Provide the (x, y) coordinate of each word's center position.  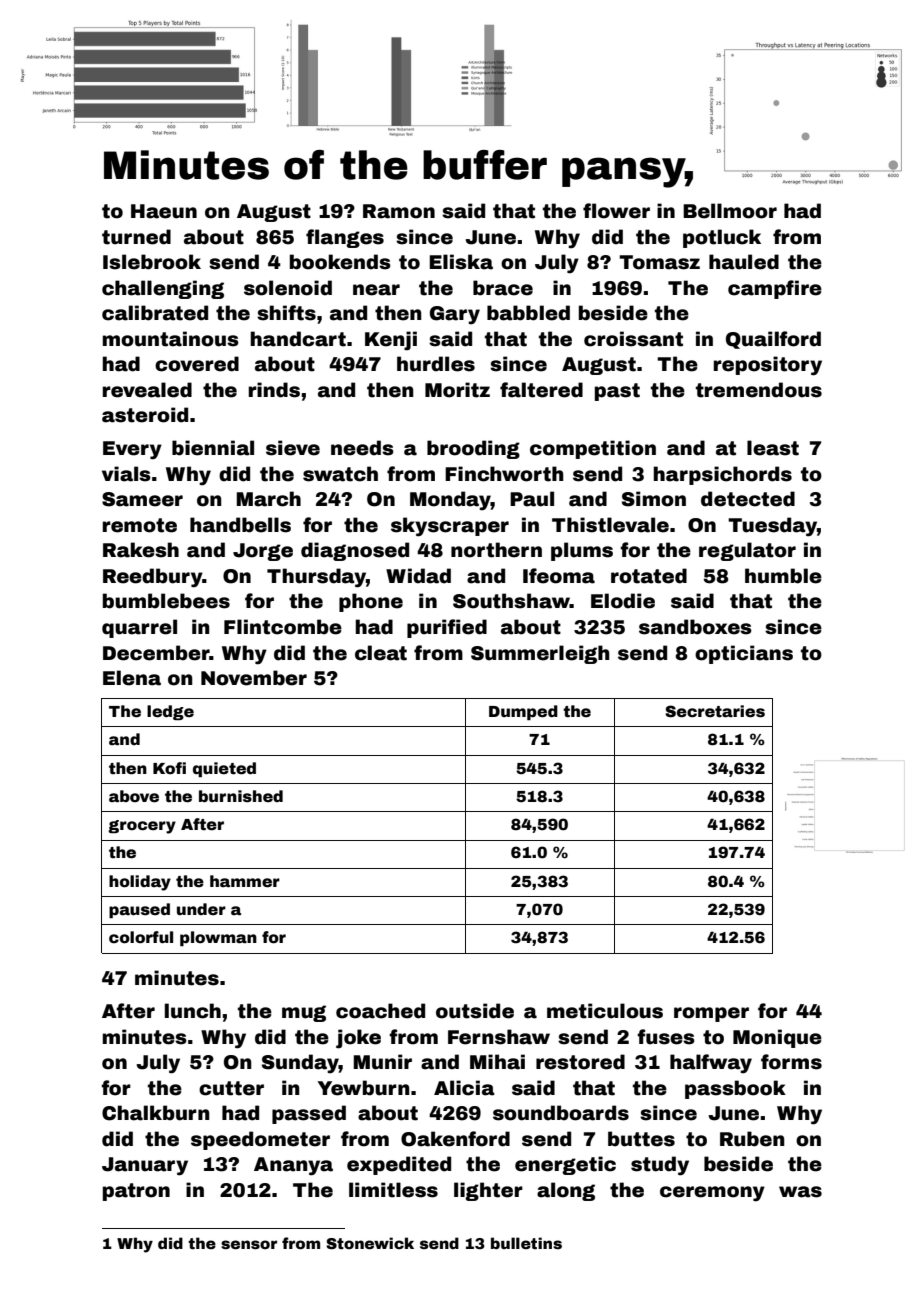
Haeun (164, 211)
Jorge (263, 552)
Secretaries (715, 711)
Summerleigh (540, 654)
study (660, 1166)
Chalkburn (156, 1113)
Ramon (399, 211)
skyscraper (450, 527)
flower (616, 211)
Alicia (464, 1088)
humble (783, 576)
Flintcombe (283, 627)
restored (580, 1062)
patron (136, 1192)
